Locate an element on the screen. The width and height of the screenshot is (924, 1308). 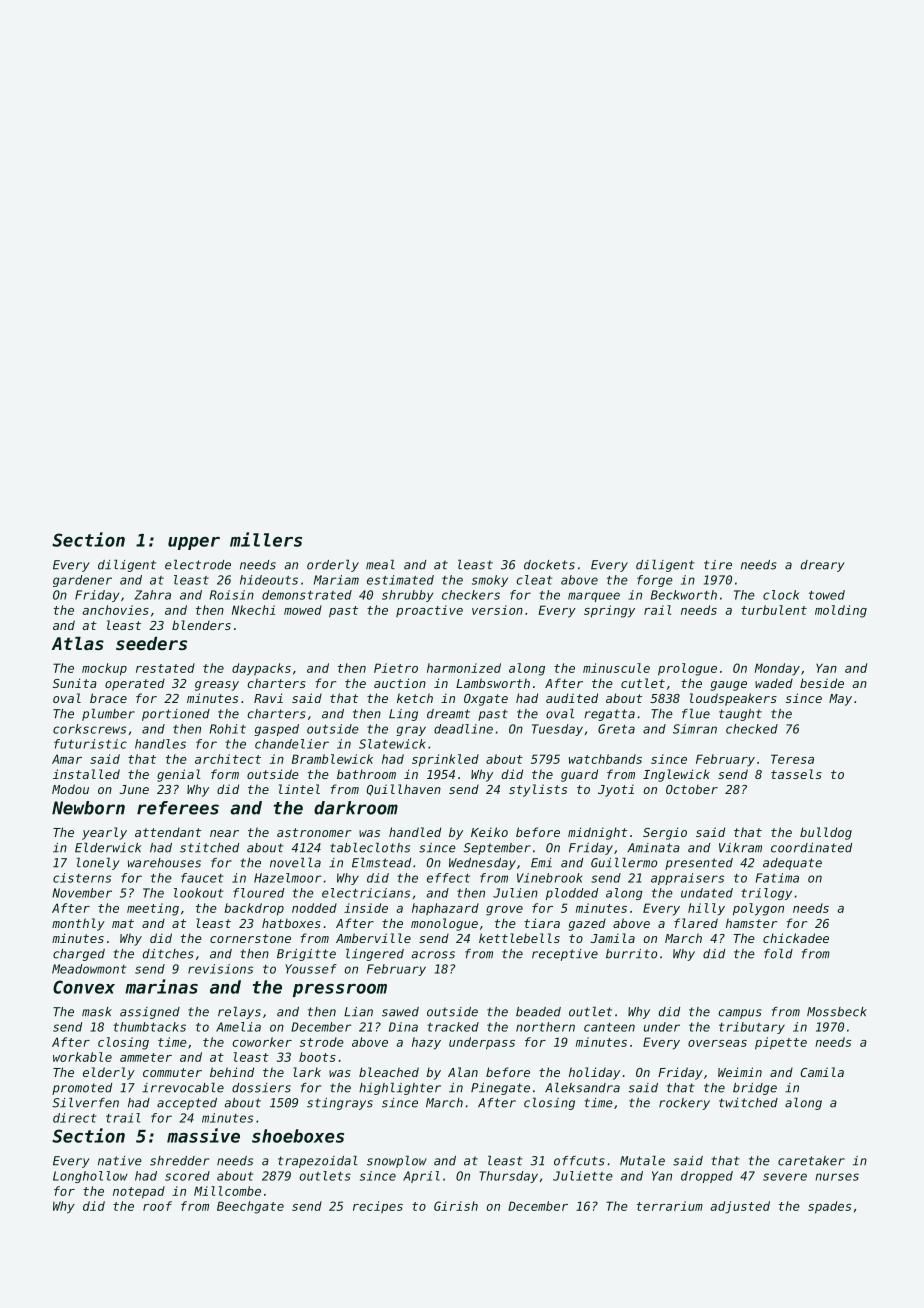
gauge is located at coordinates (729, 686).
